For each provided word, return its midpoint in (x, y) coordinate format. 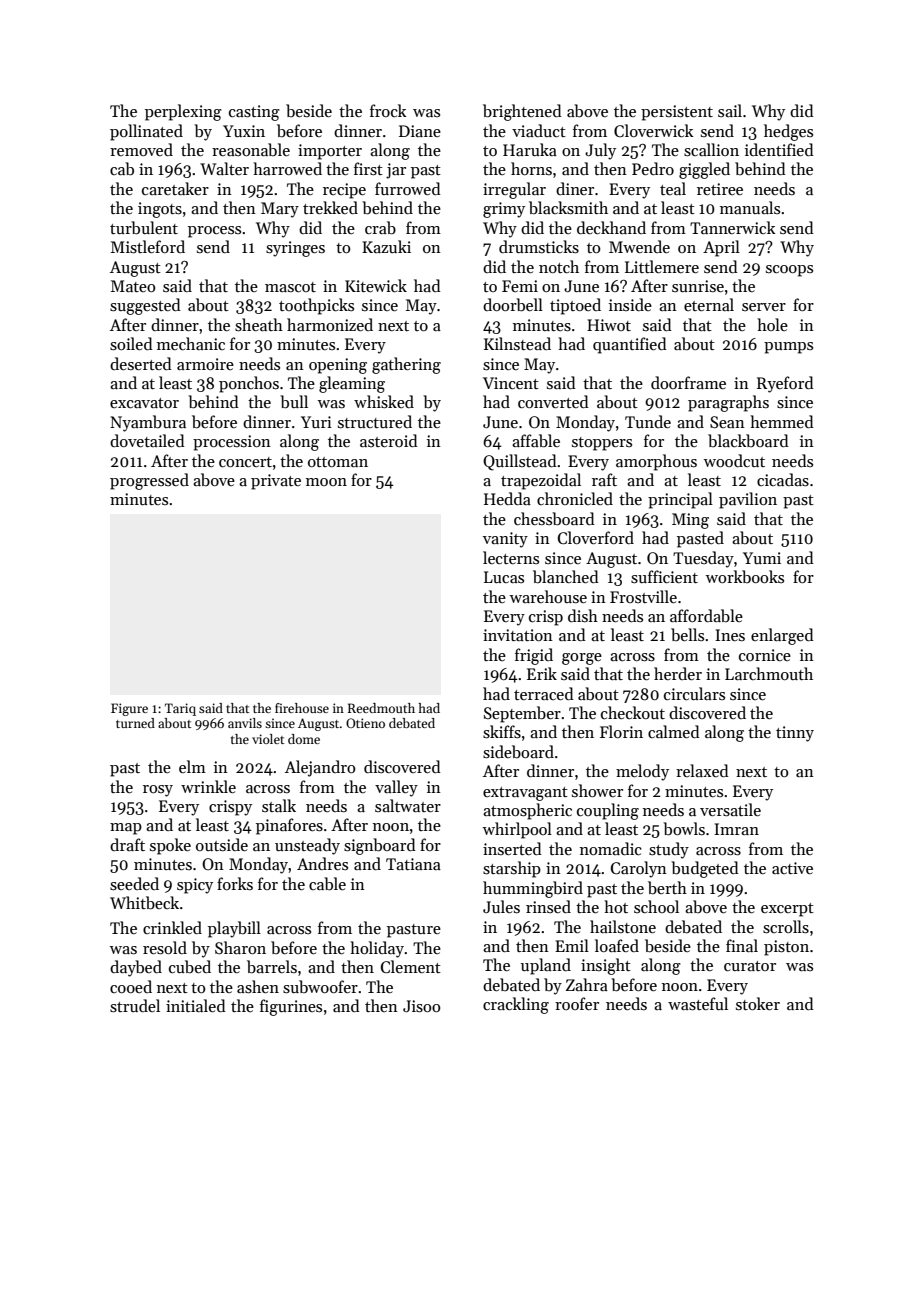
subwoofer (320, 987)
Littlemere (662, 266)
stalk (279, 805)
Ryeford (785, 384)
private (276, 482)
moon (326, 482)
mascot (290, 287)
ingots (160, 210)
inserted (512, 848)
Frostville (643, 596)
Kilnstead (517, 343)
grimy (504, 210)
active (792, 868)
